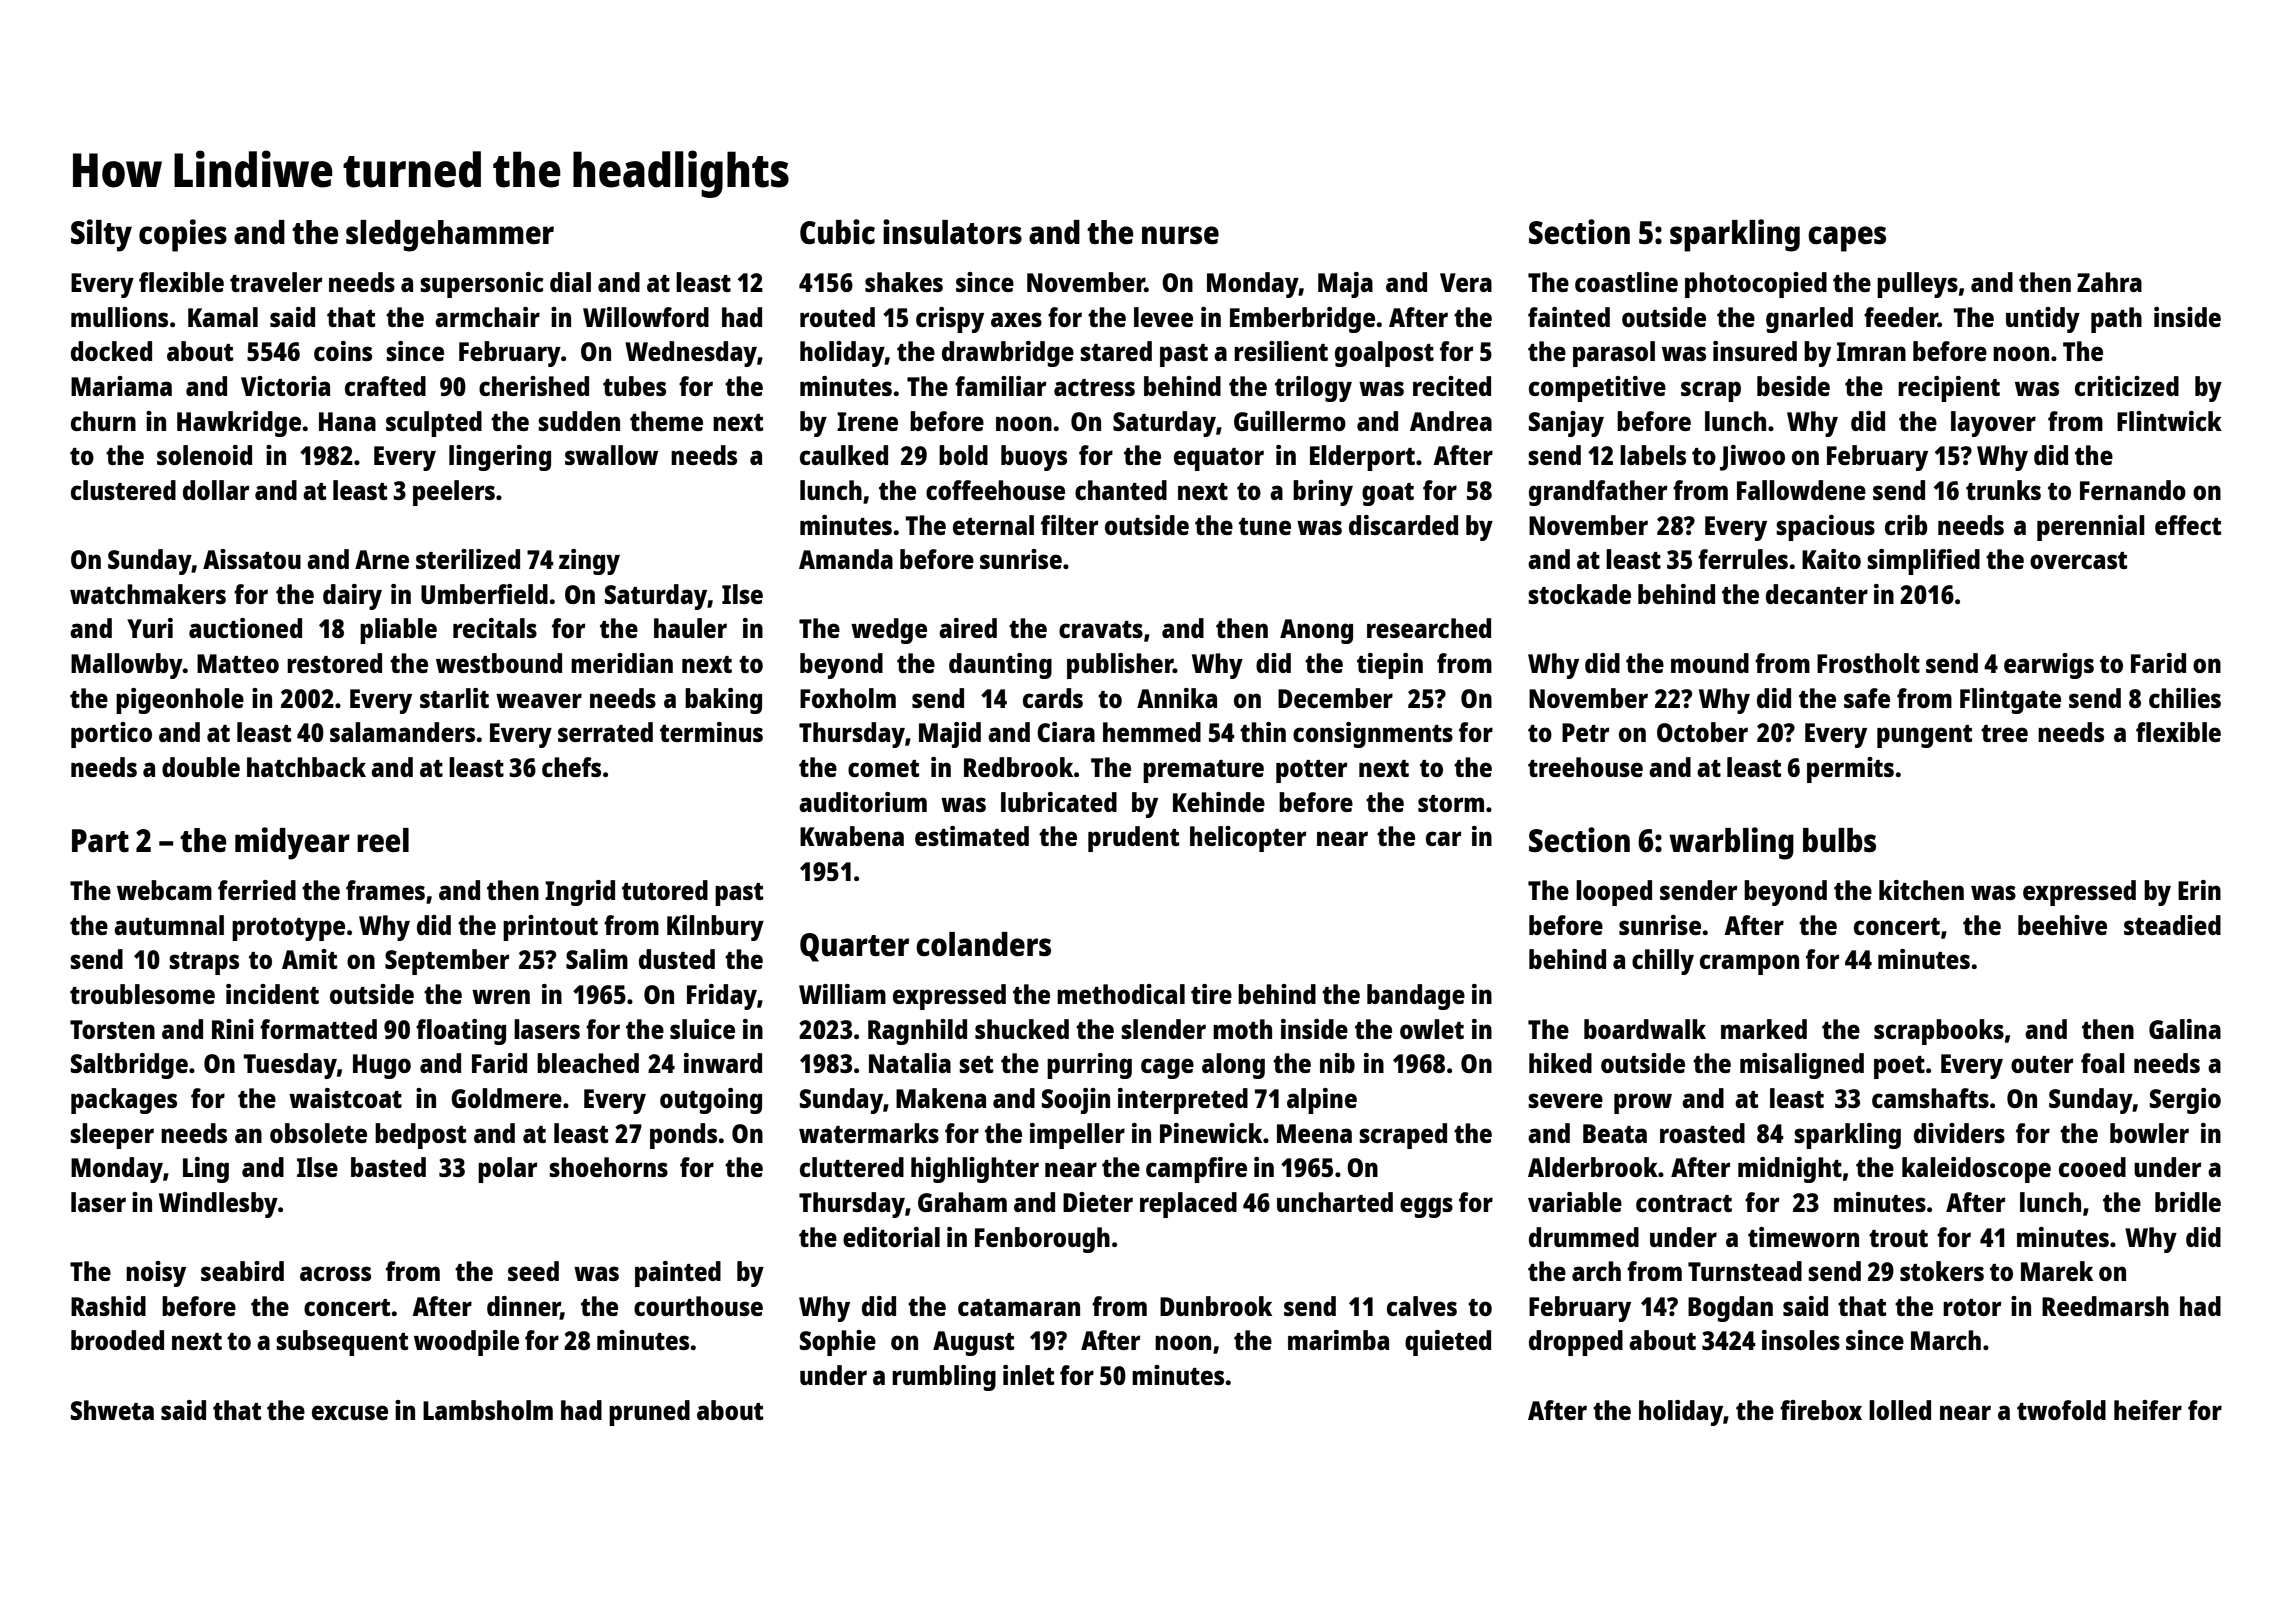  Describe the element at coordinates (183, 235) in the image. I see `copies` at that location.
